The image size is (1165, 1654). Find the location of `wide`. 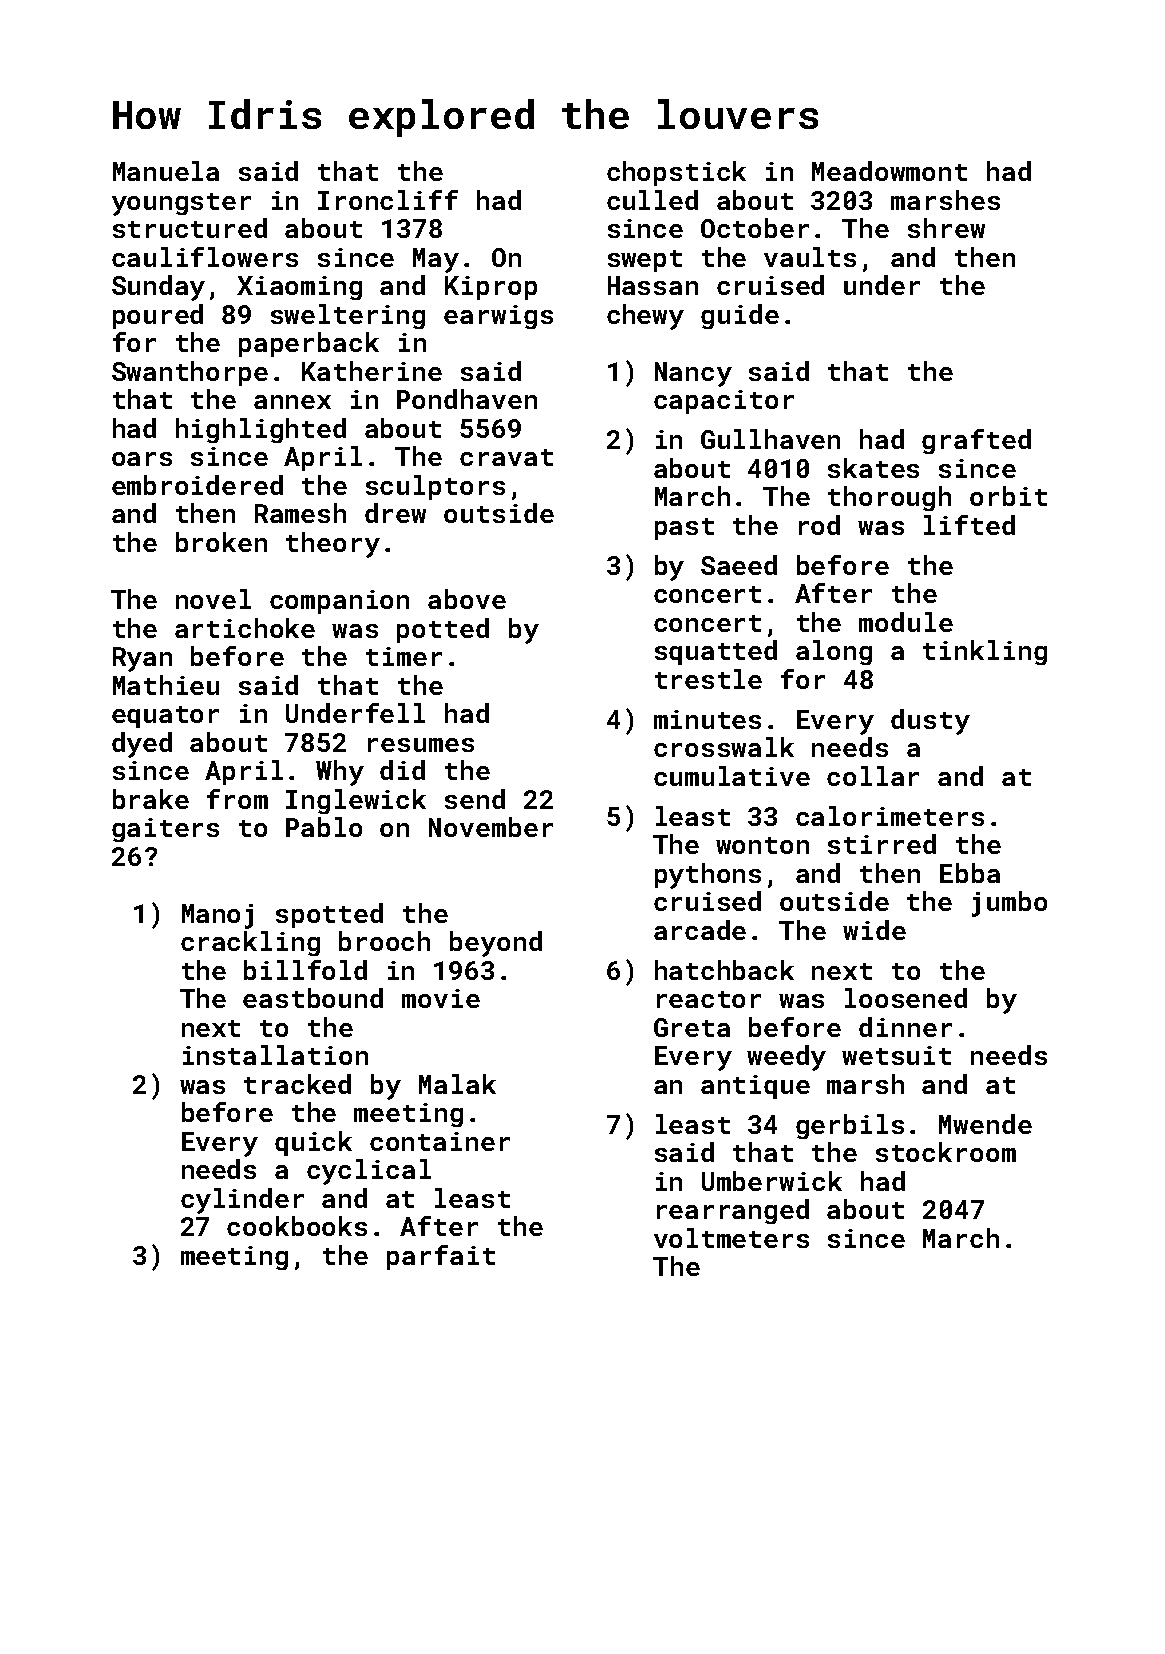

wide is located at coordinates (874, 930).
